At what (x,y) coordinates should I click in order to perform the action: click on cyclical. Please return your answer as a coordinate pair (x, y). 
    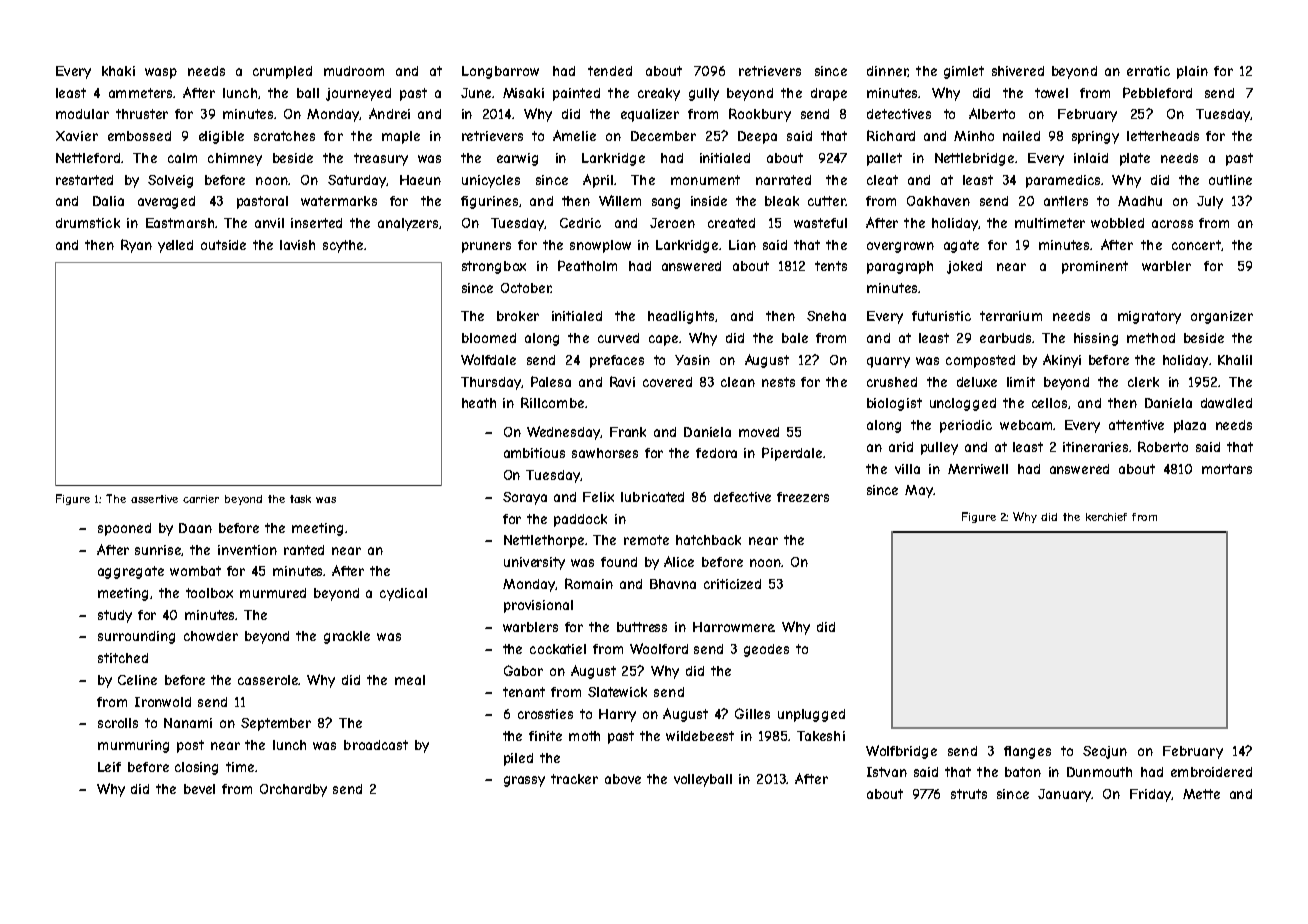
    Looking at the image, I should click on (403, 594).
